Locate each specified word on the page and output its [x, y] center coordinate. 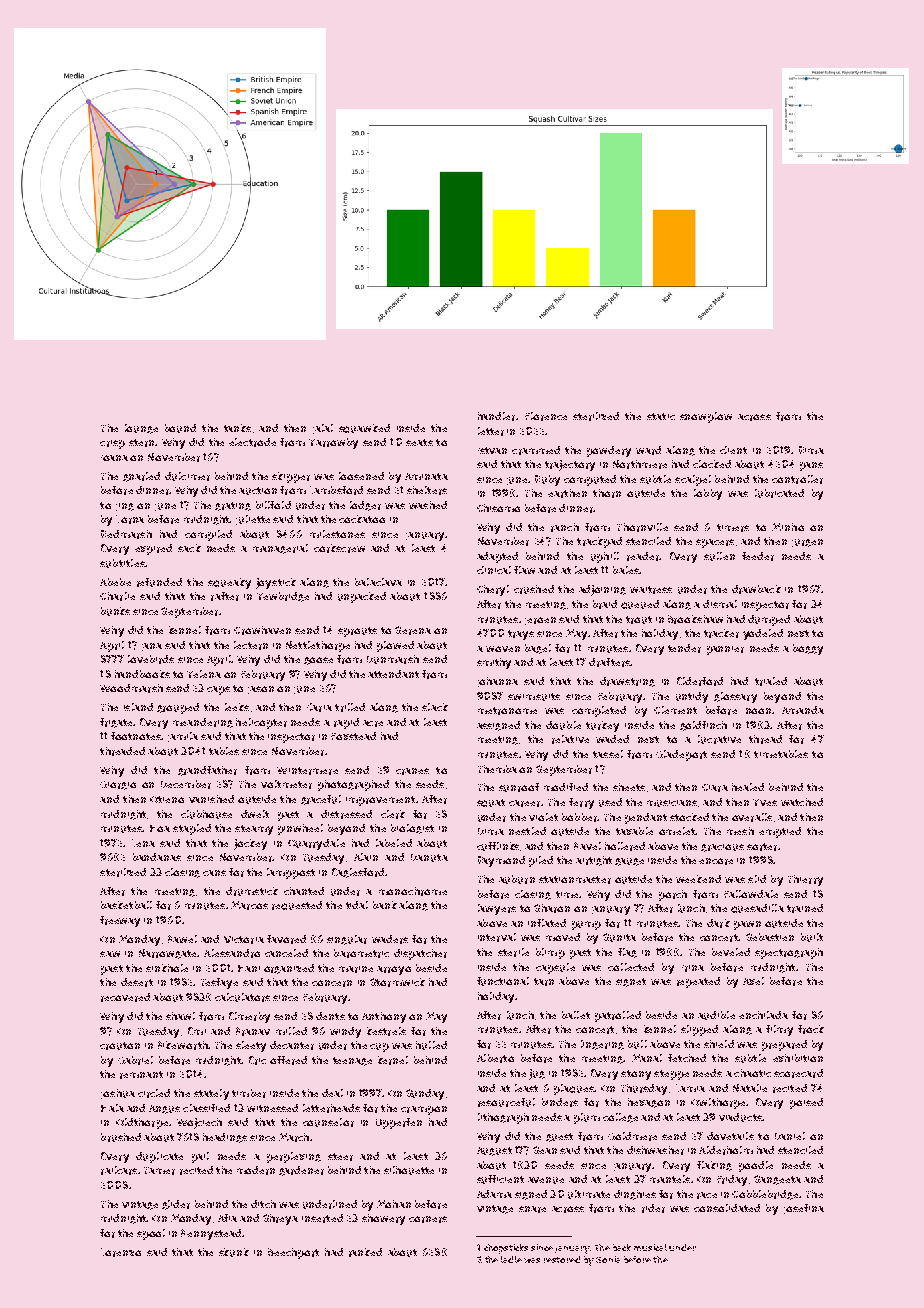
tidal [357, 905]
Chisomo [498, 508]
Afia [227, 1218]
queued [640, 604]
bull [637, 1044]
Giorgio [118, 785]
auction [258, 491]
